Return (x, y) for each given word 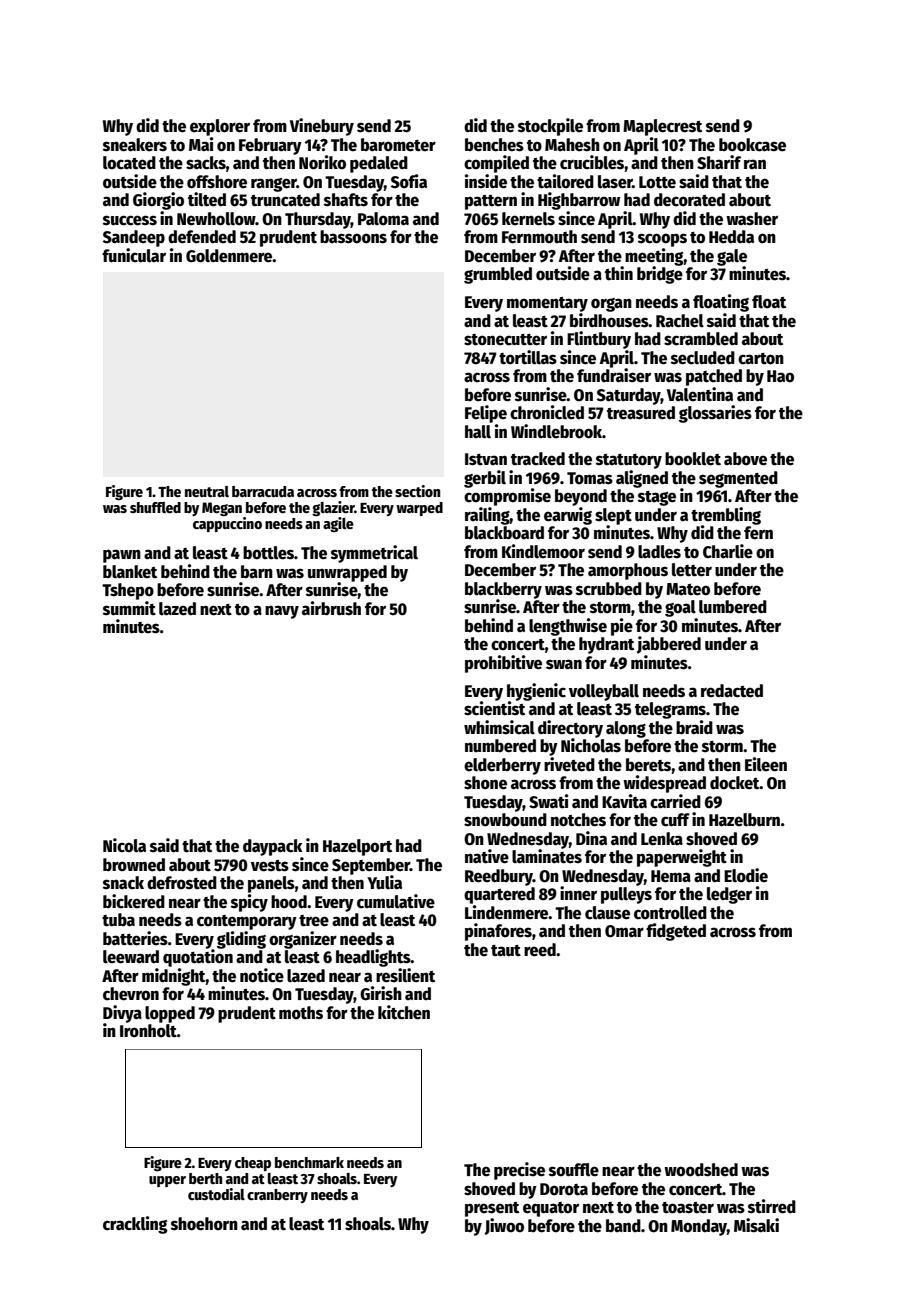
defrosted (182, 883)
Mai (201, 144)
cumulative (396, 901)
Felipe (486, 414)
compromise (507, 497)
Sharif (719, 162)
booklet (693, 459)
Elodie (746, 875)
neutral (207, 491)
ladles (659, 552)
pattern (491, 202)
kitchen (404, 1012)
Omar (624, 931)
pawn (122, 556)
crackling (135, 1225)
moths (301, 1013)
